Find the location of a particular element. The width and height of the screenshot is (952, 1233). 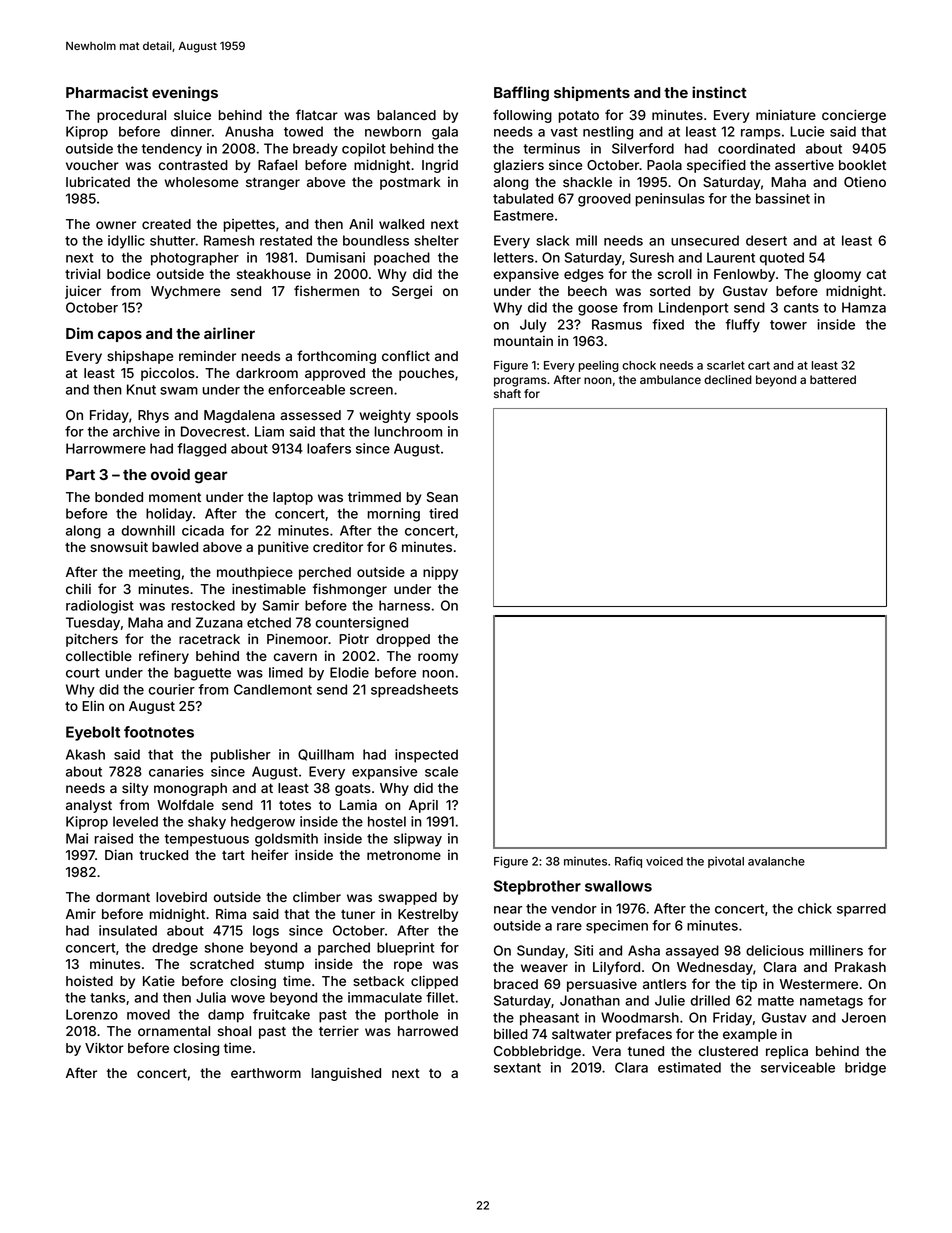

fluffy is located at coordinates (743, 326).
